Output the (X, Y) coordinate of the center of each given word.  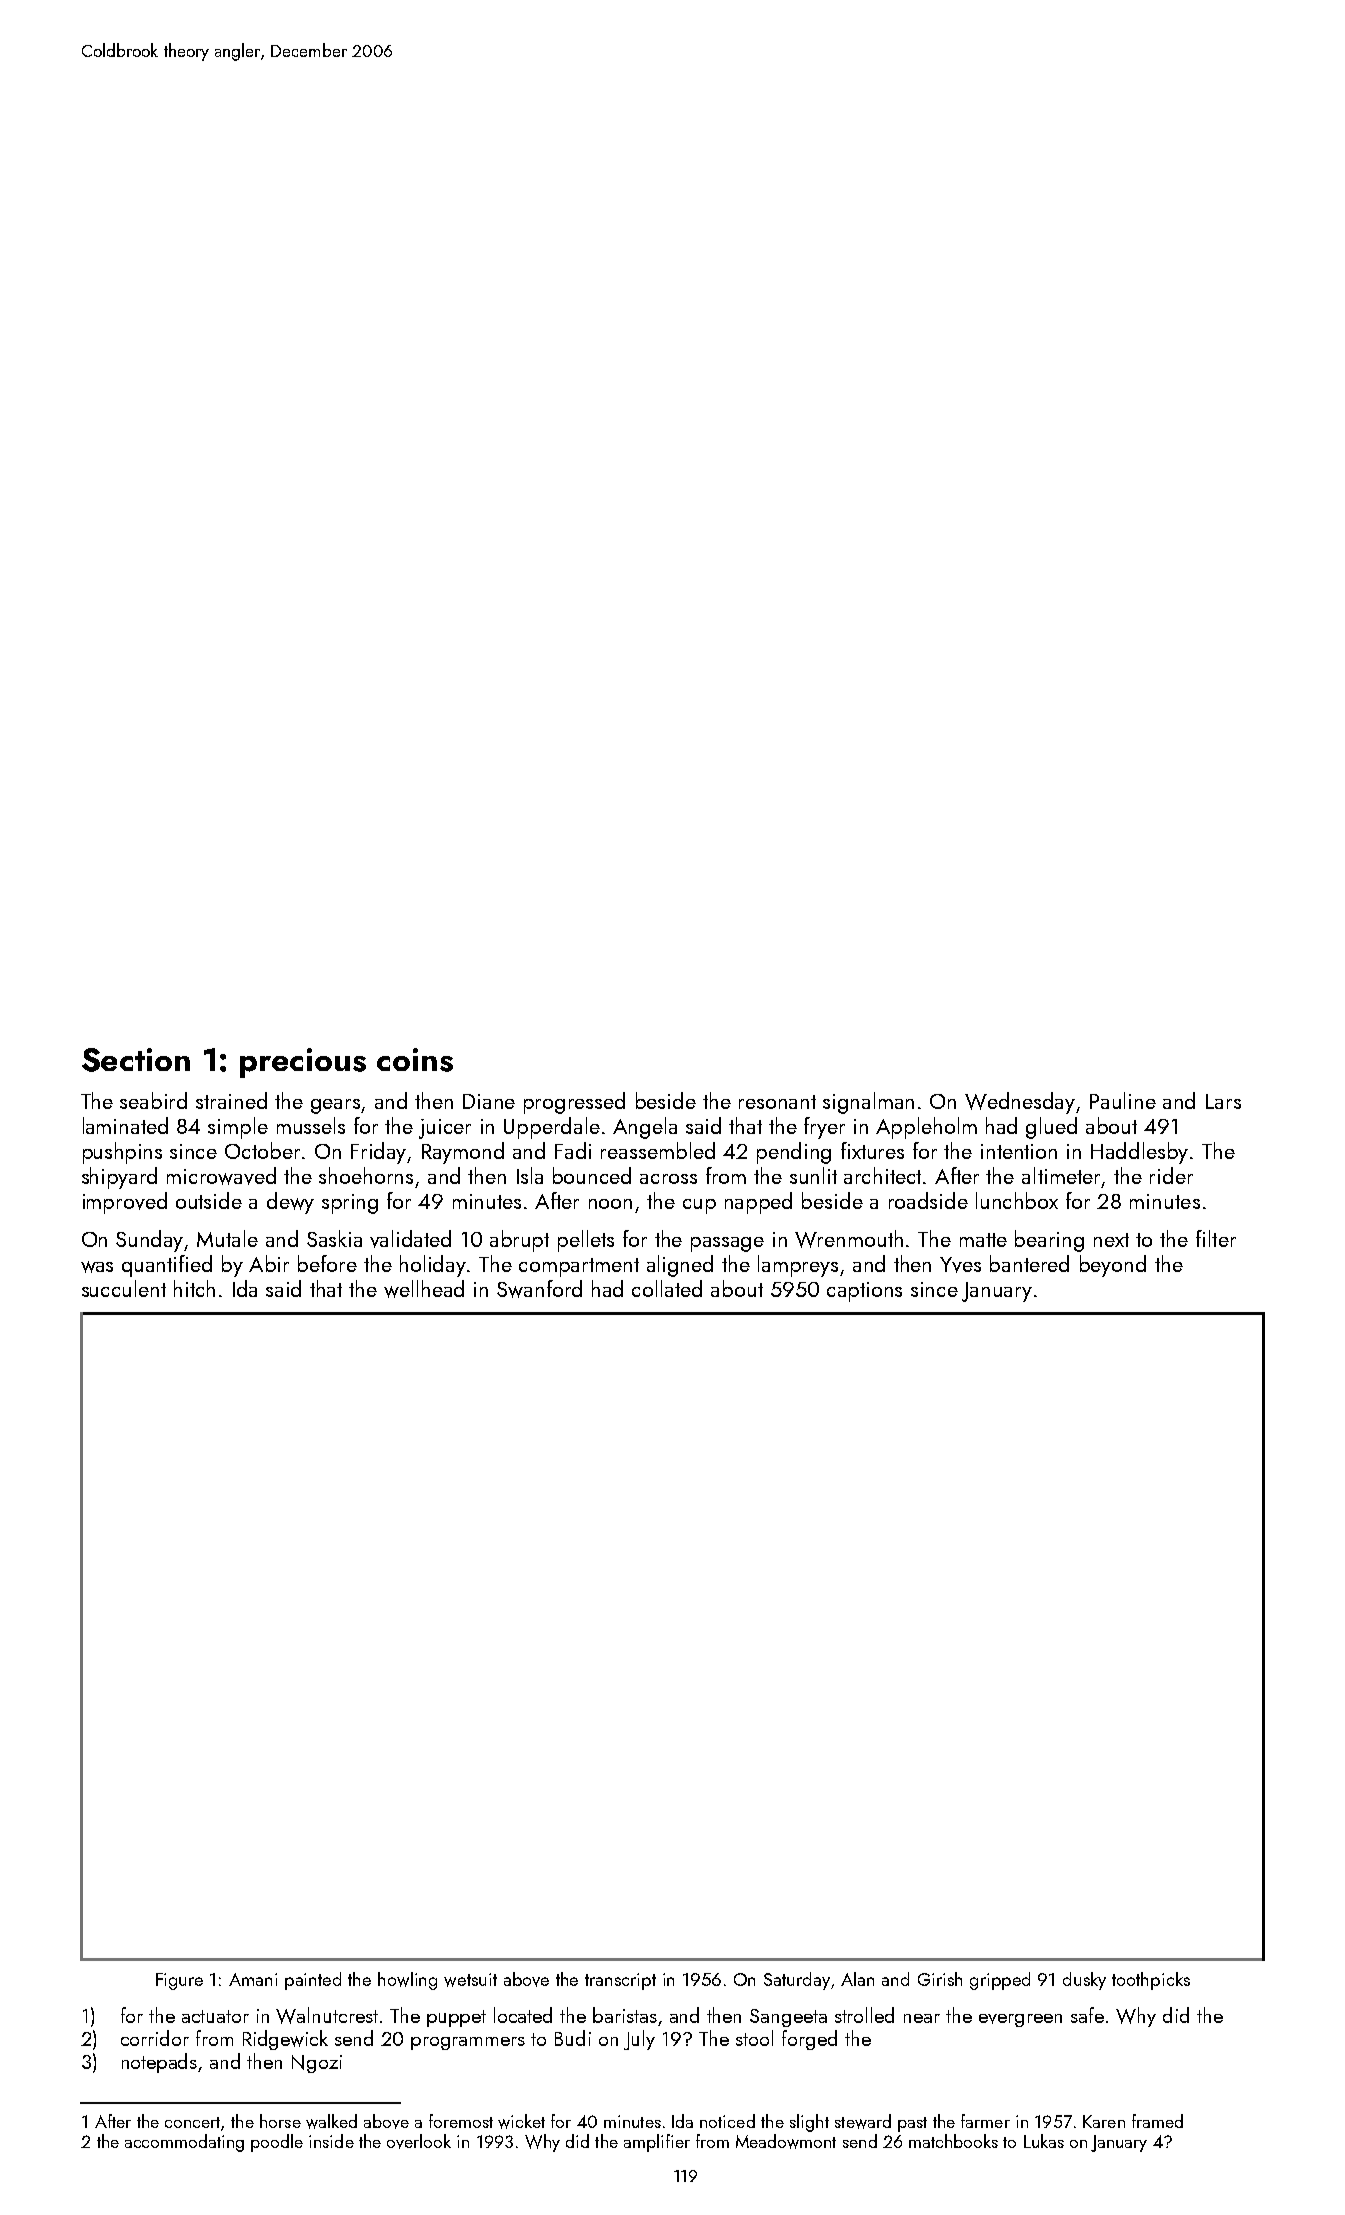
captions (864, 1292)
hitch (194, 1288)
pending (794, 1153)
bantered (1029, 1263)
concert (192, 2122)
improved (125, 1203)
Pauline (1123, 1100)
